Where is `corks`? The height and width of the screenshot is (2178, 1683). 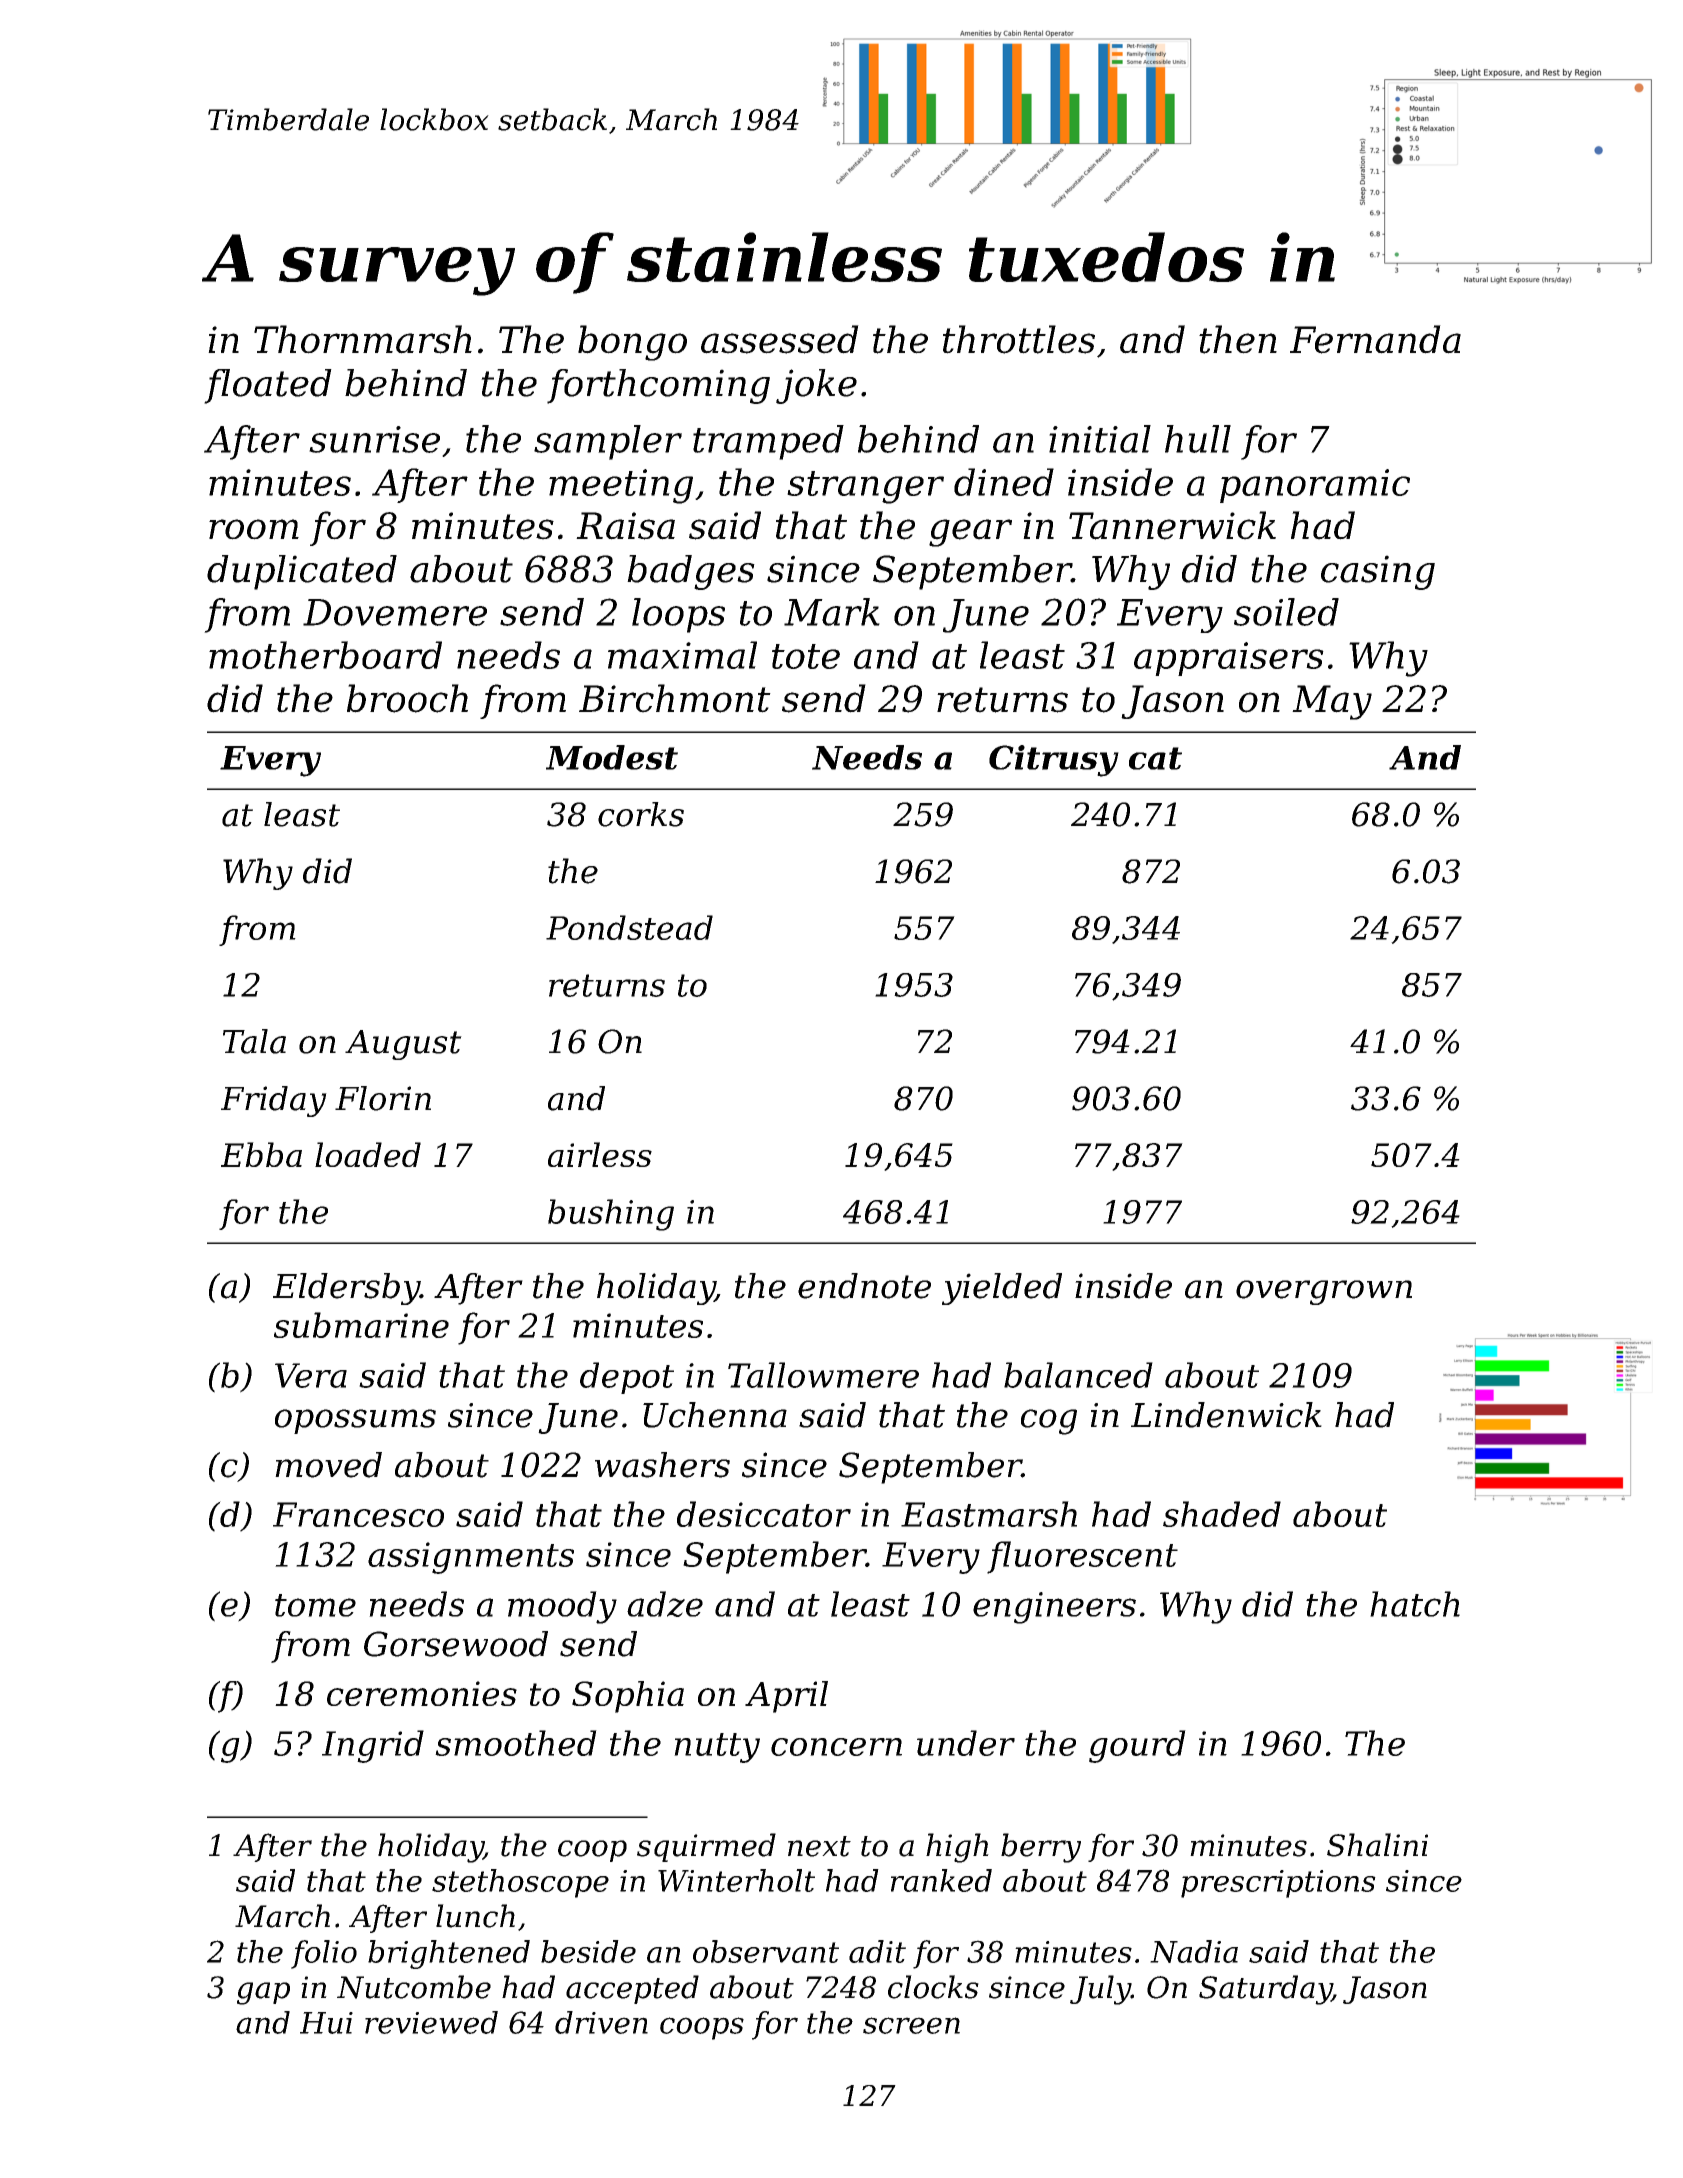
corks is located at coordinates (641, 814).
